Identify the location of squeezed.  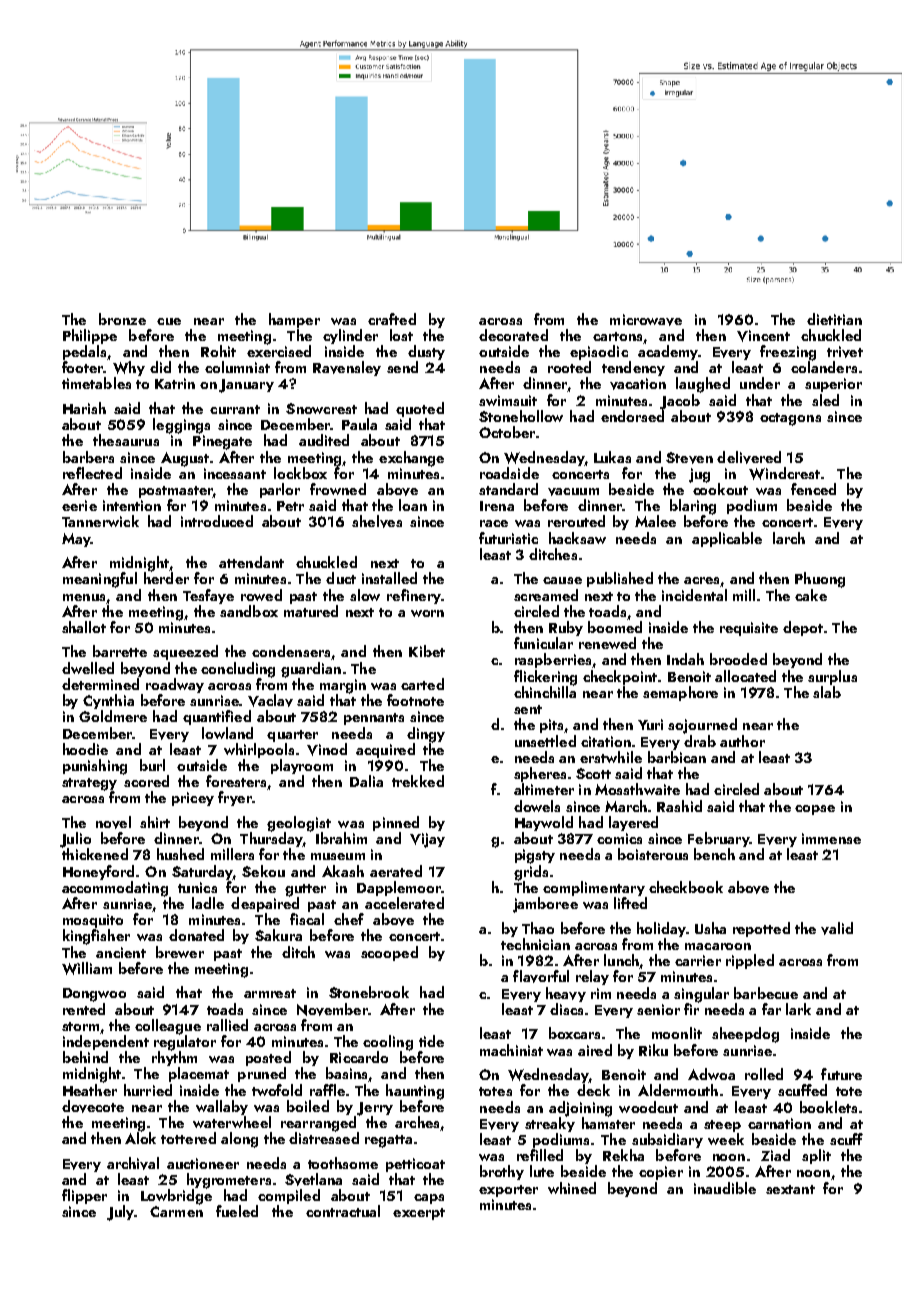
(185, 652).
